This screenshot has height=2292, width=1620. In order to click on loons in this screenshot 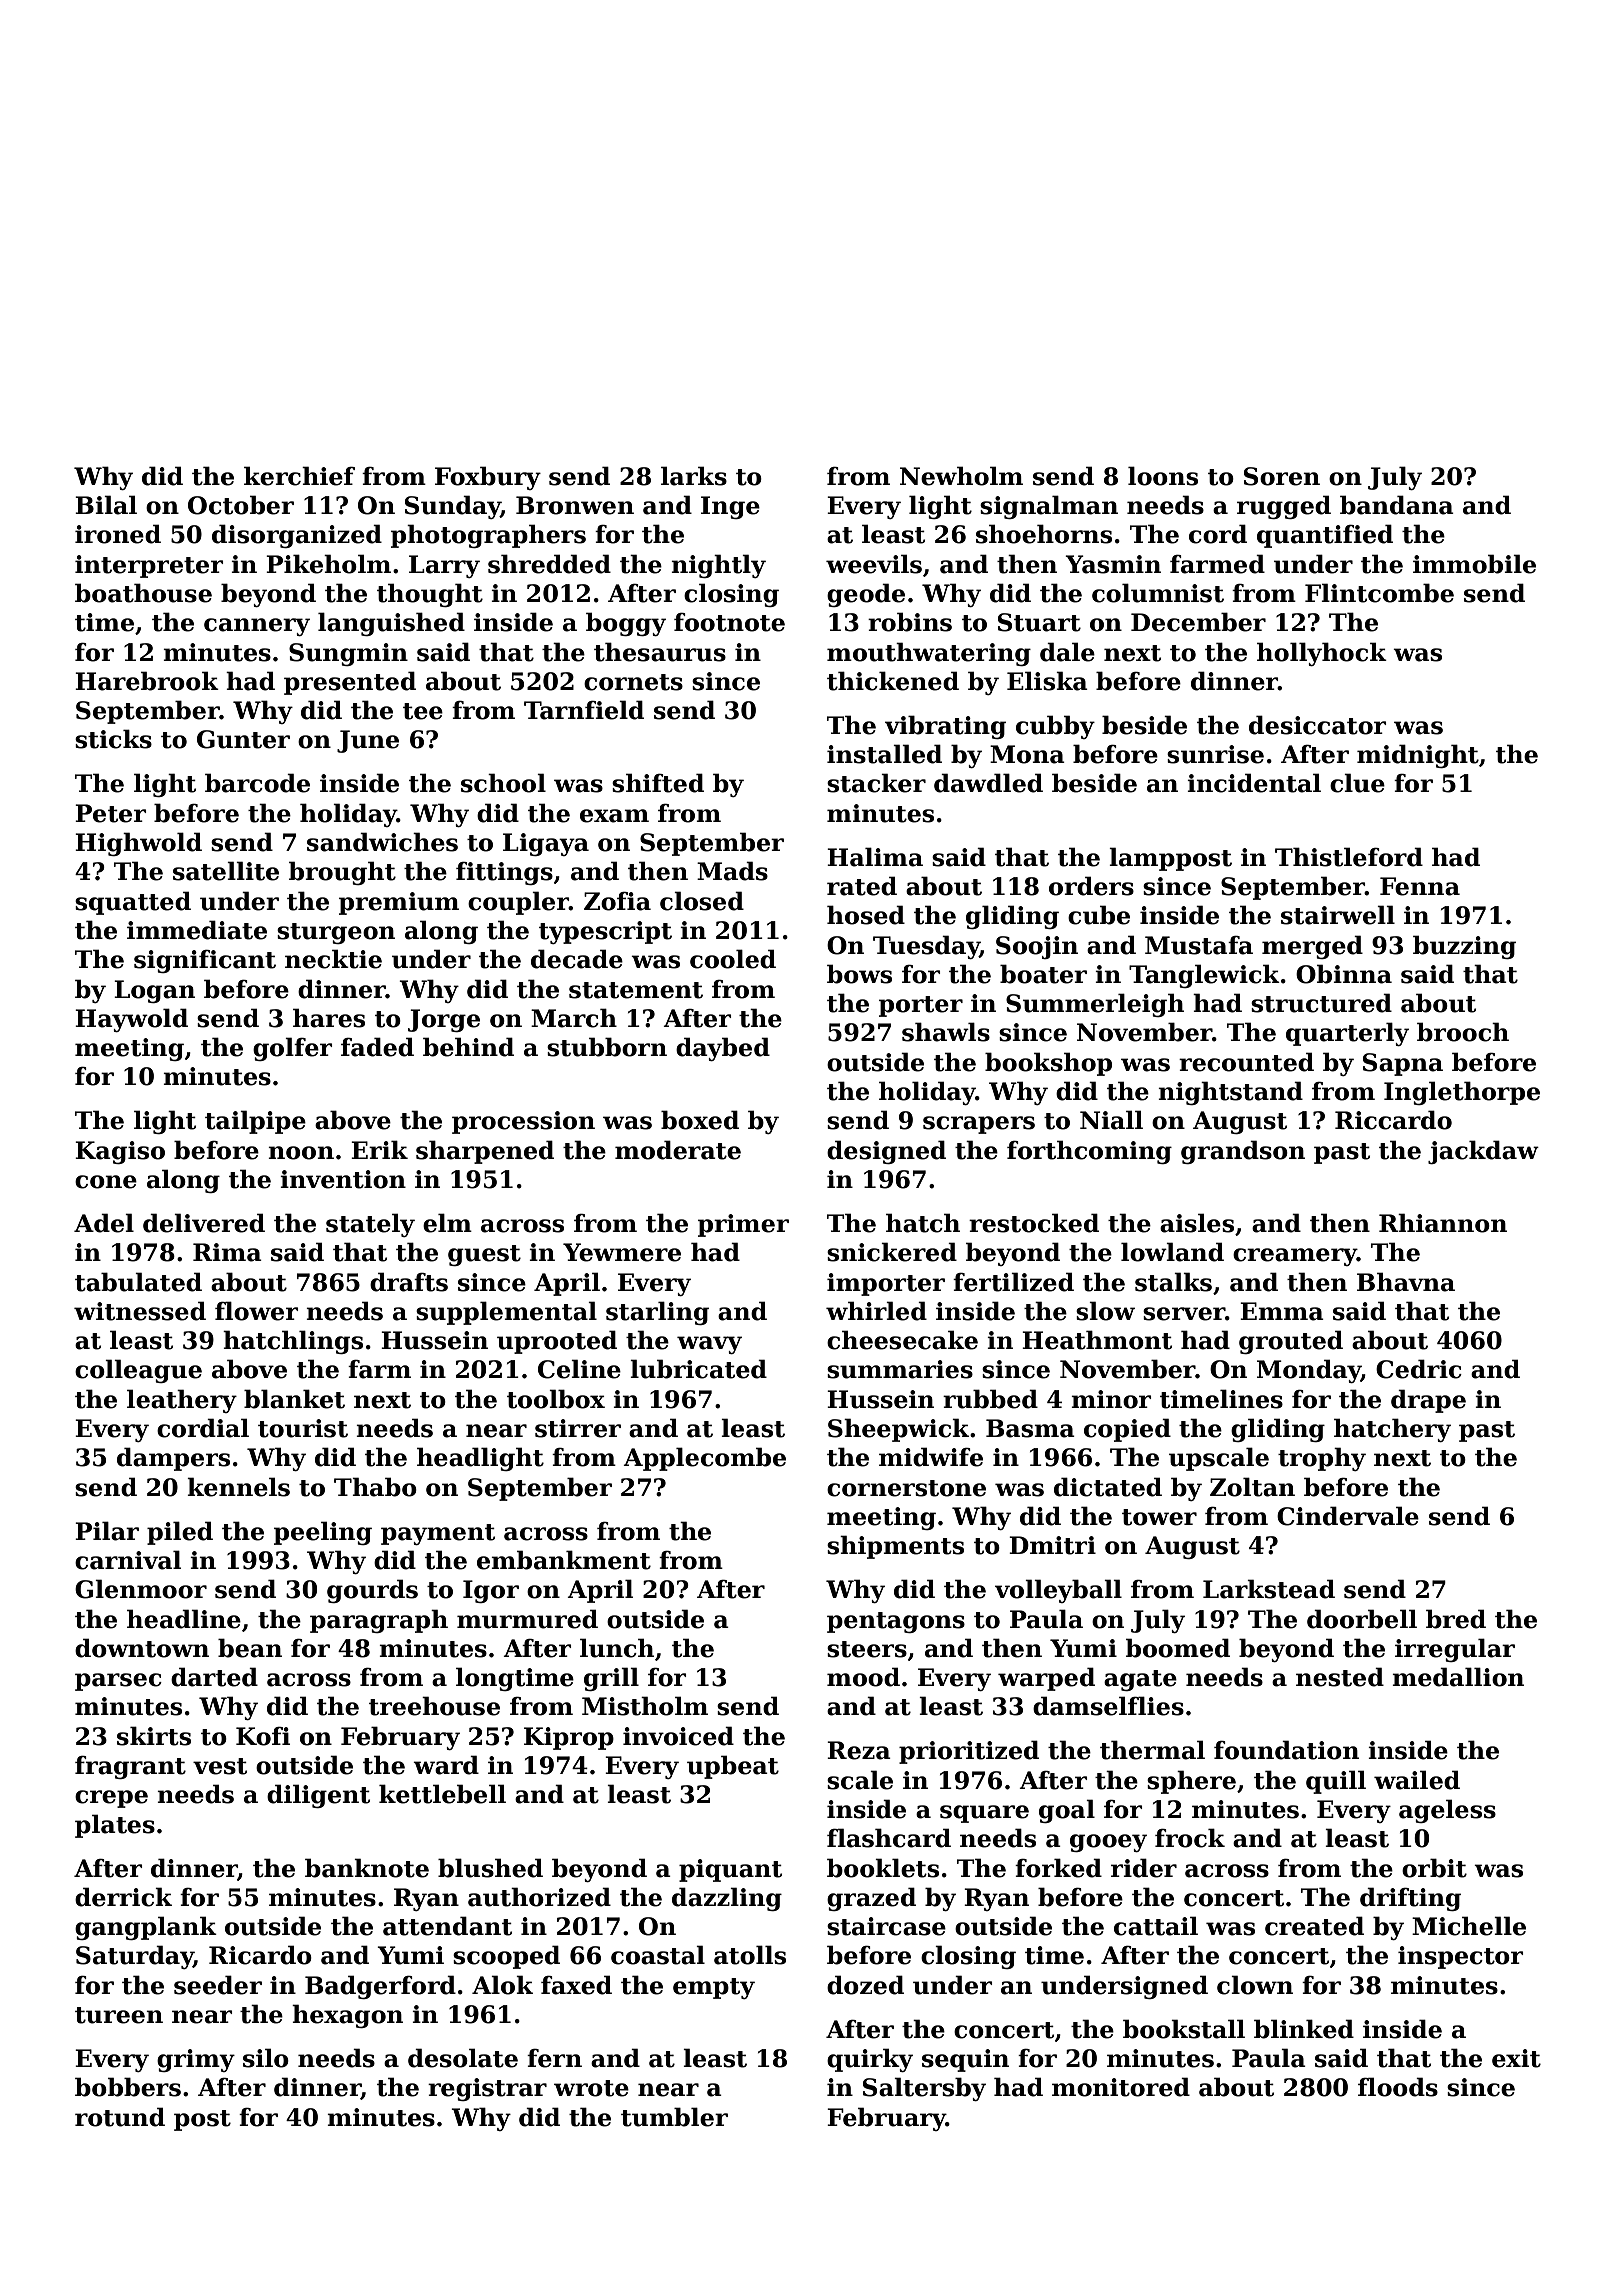, I will do `click(1163, 476)`.
